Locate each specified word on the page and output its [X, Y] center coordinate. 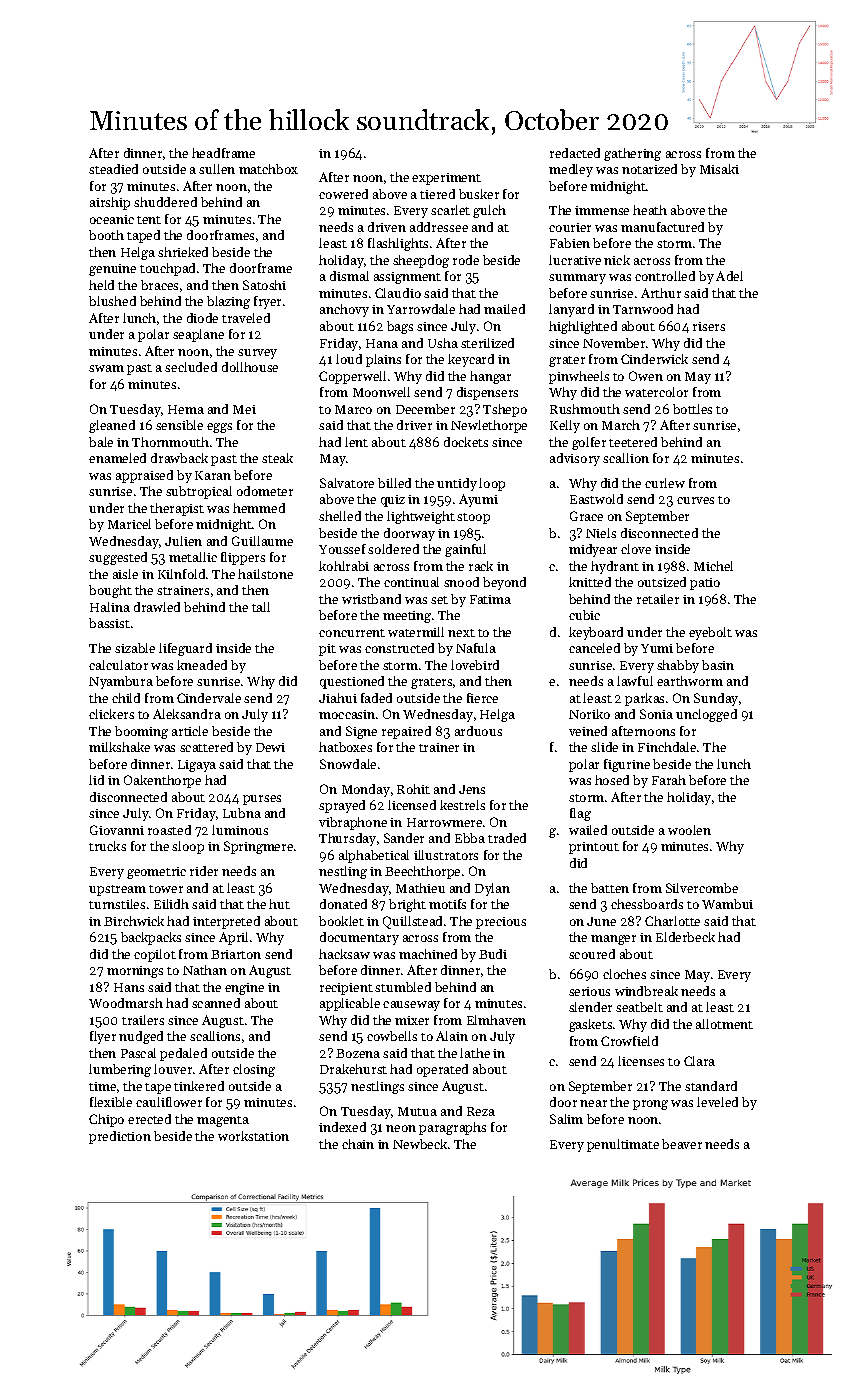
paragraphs [452, 1128]
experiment [446, 179]
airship [110, 203]
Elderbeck [685, 937]
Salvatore [347, 483]
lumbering [120, 1070]
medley [571, 170]
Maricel [129, 524]
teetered [633, 442]
